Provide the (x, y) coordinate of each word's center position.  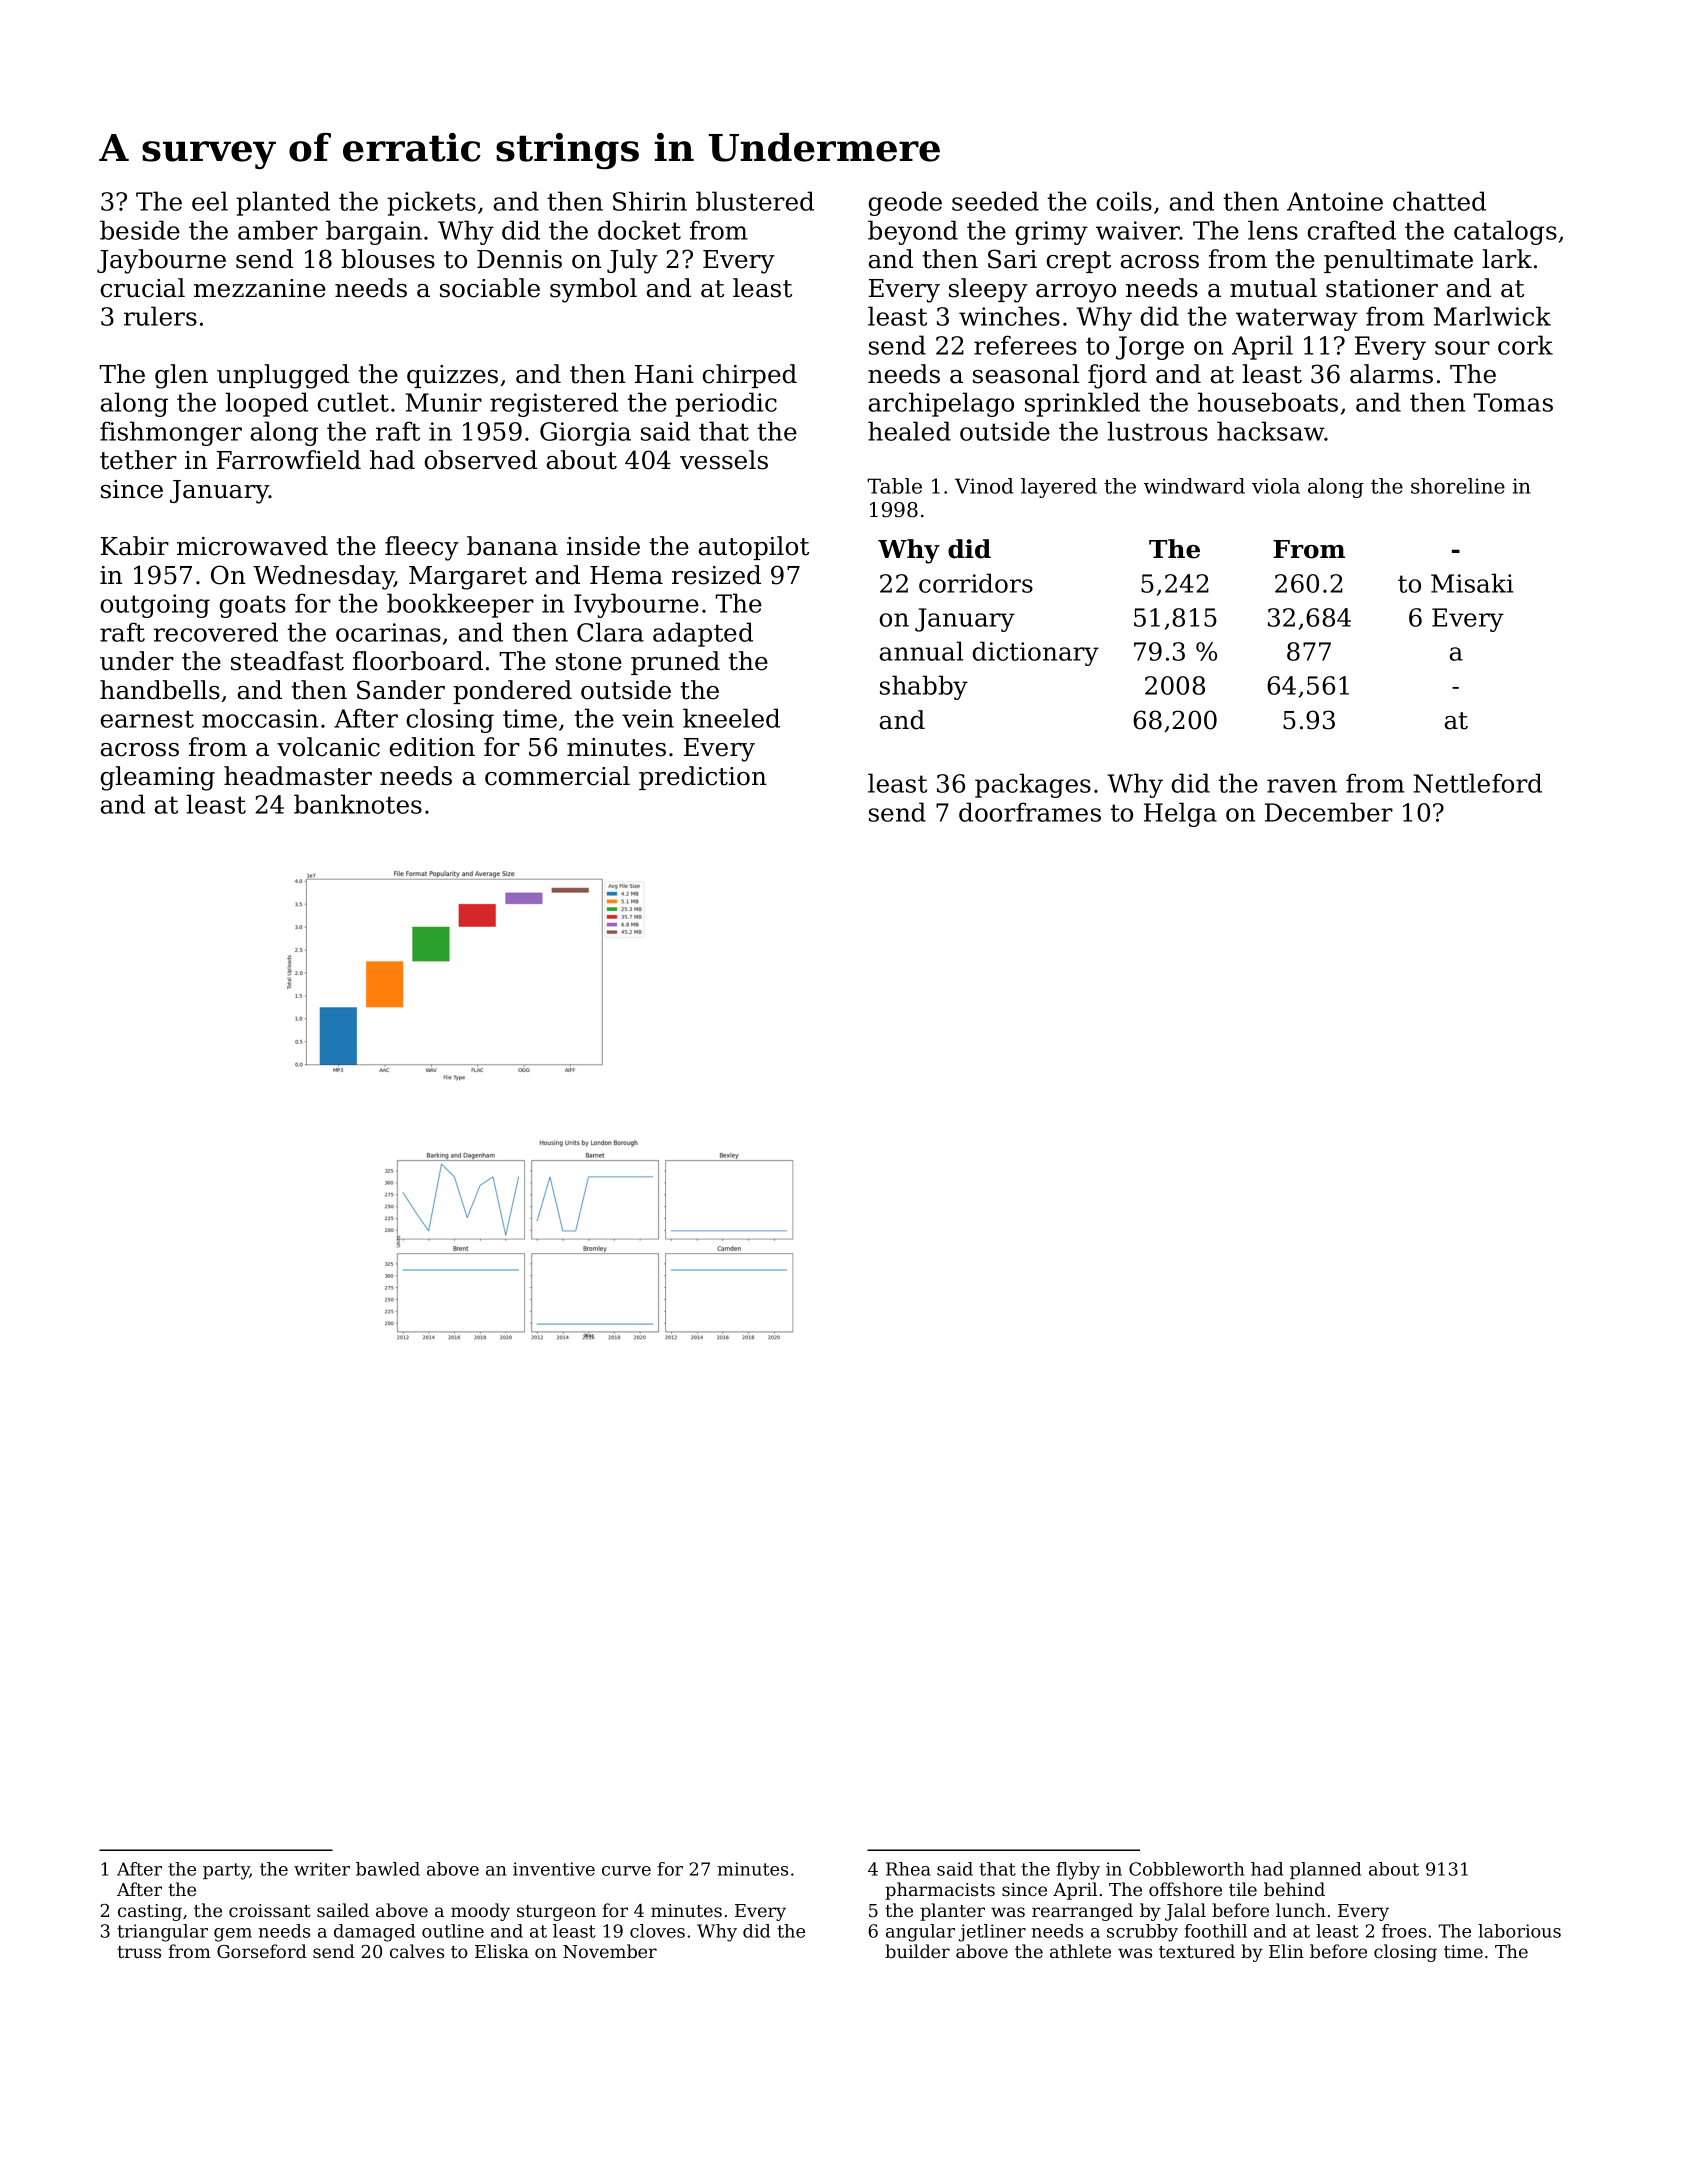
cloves (657, 1931)
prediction (703, 778)
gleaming (157, 778)
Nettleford (1478, 783)
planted (283, 203)
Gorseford (262, 1951)
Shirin (650, 201)
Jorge (1150, 348)
